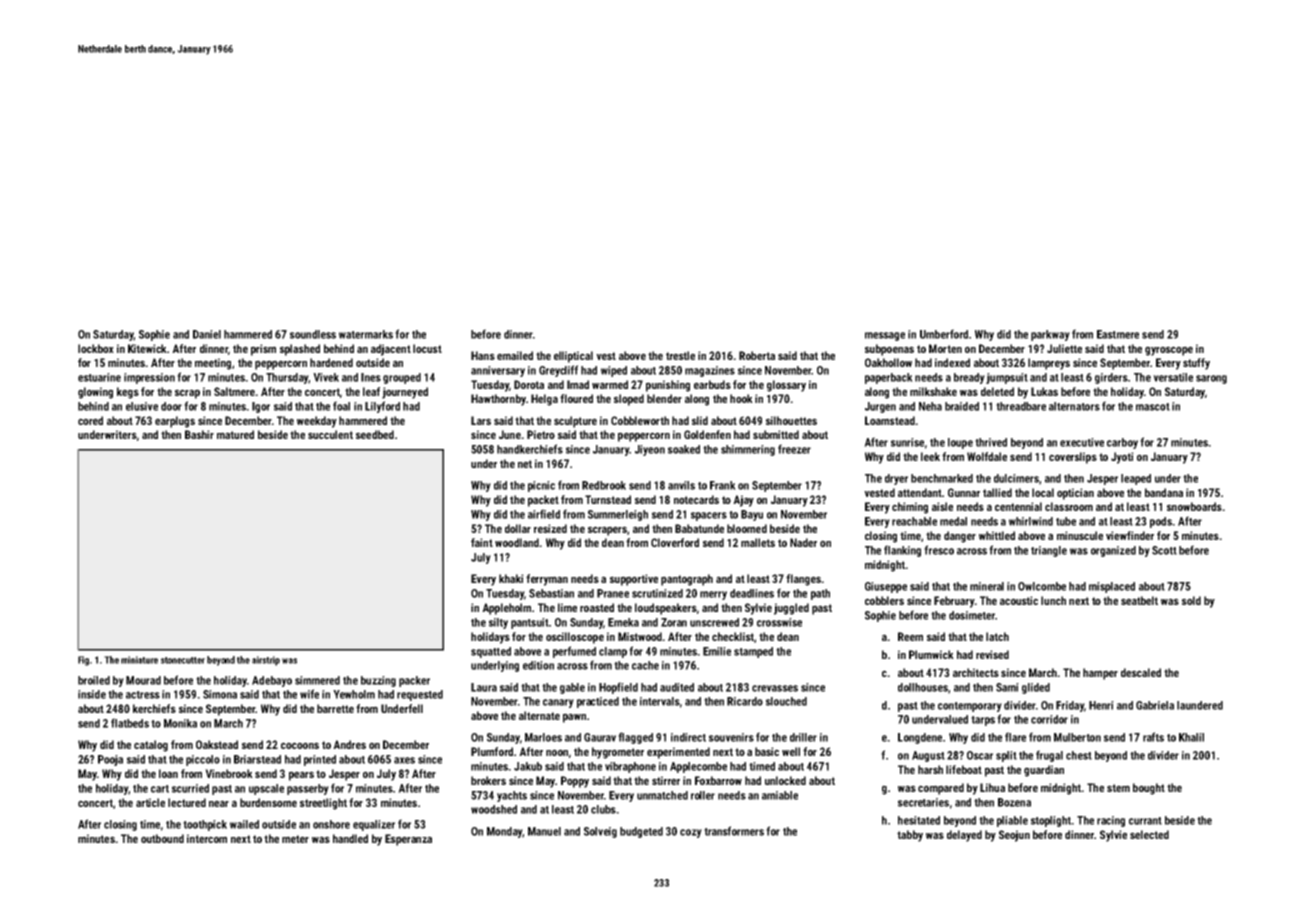 The height and width of the screenshot is (924, 1308). I want to click on descaled, so click(1141, 672).
